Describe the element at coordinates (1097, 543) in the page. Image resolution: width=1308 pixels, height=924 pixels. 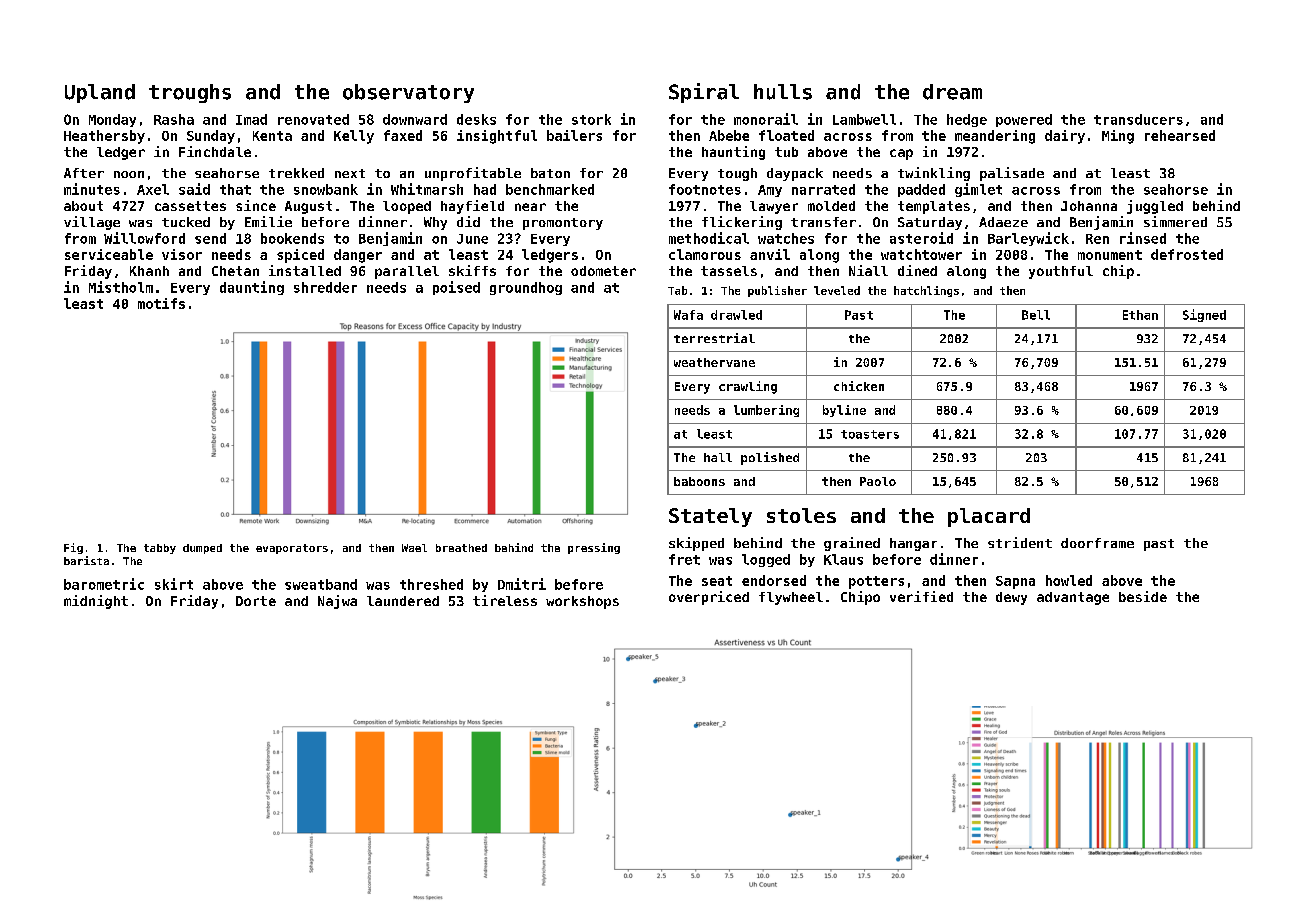
I see `doorframe` at that location.
